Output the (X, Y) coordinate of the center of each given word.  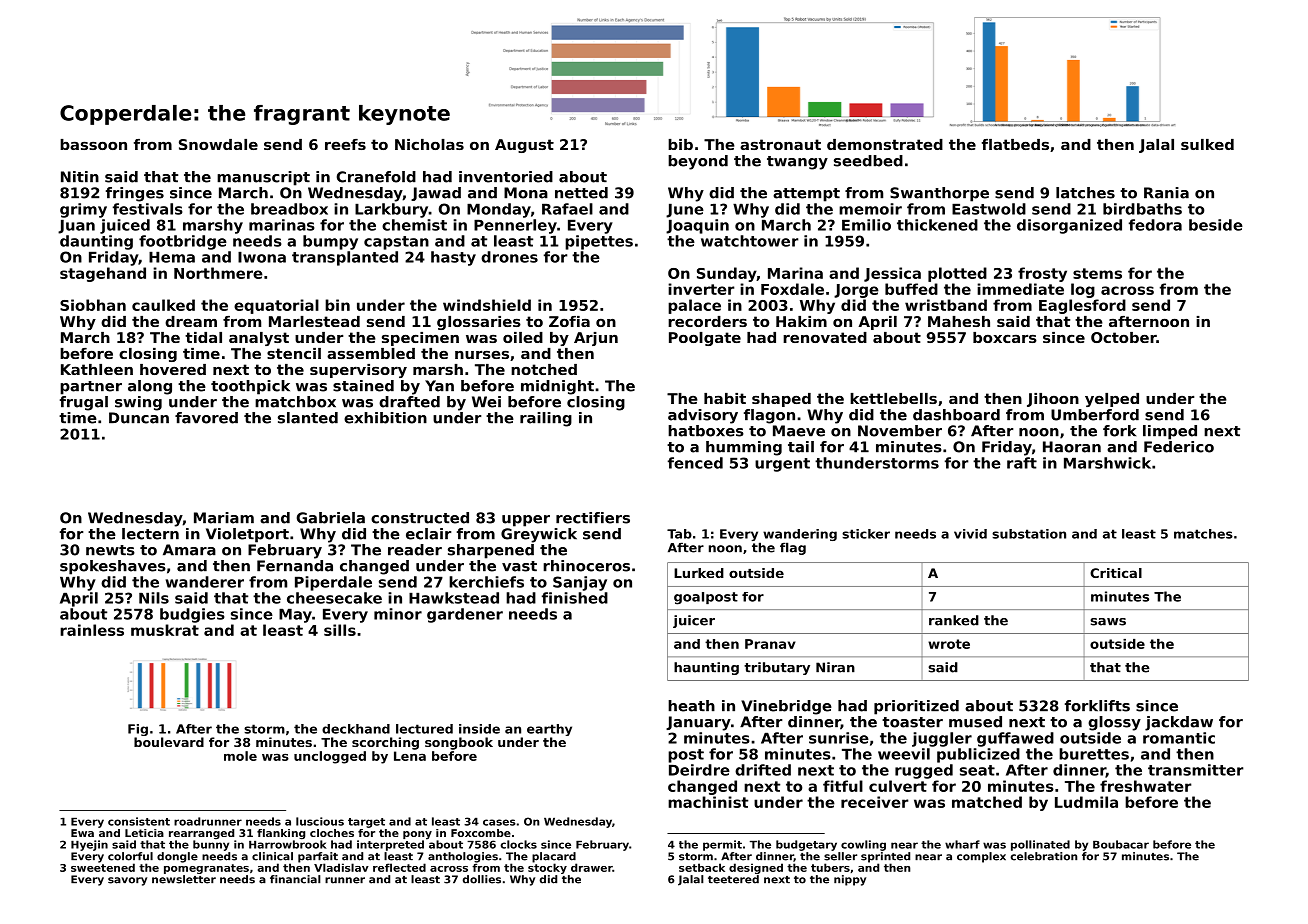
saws (1108, 622)
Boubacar (1121, 844)
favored (206, 418)
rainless (92, 630)
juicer (694, 621)
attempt (806, 195)
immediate (1020, 289)
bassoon (93, 144)
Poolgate (705, 339)
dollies (482, 879)
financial (295, 879)
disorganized (1069, 226)
